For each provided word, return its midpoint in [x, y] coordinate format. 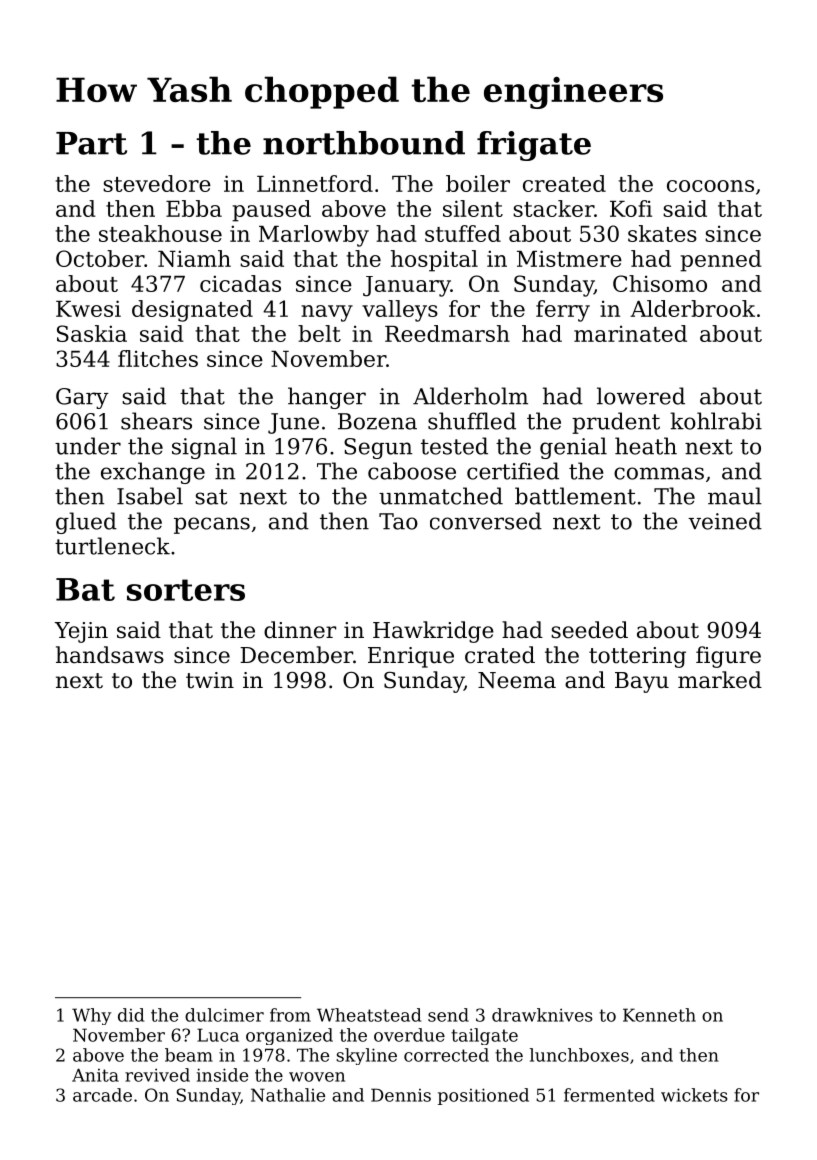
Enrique [411, 657]
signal [204, 448]
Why [91, 1016]
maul [735, 496]
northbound [364, 143]
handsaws [110, 655]
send [448, 1015]
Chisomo [660, 283]
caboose [412, 471]
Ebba [194, 208]
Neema [517, 680]
